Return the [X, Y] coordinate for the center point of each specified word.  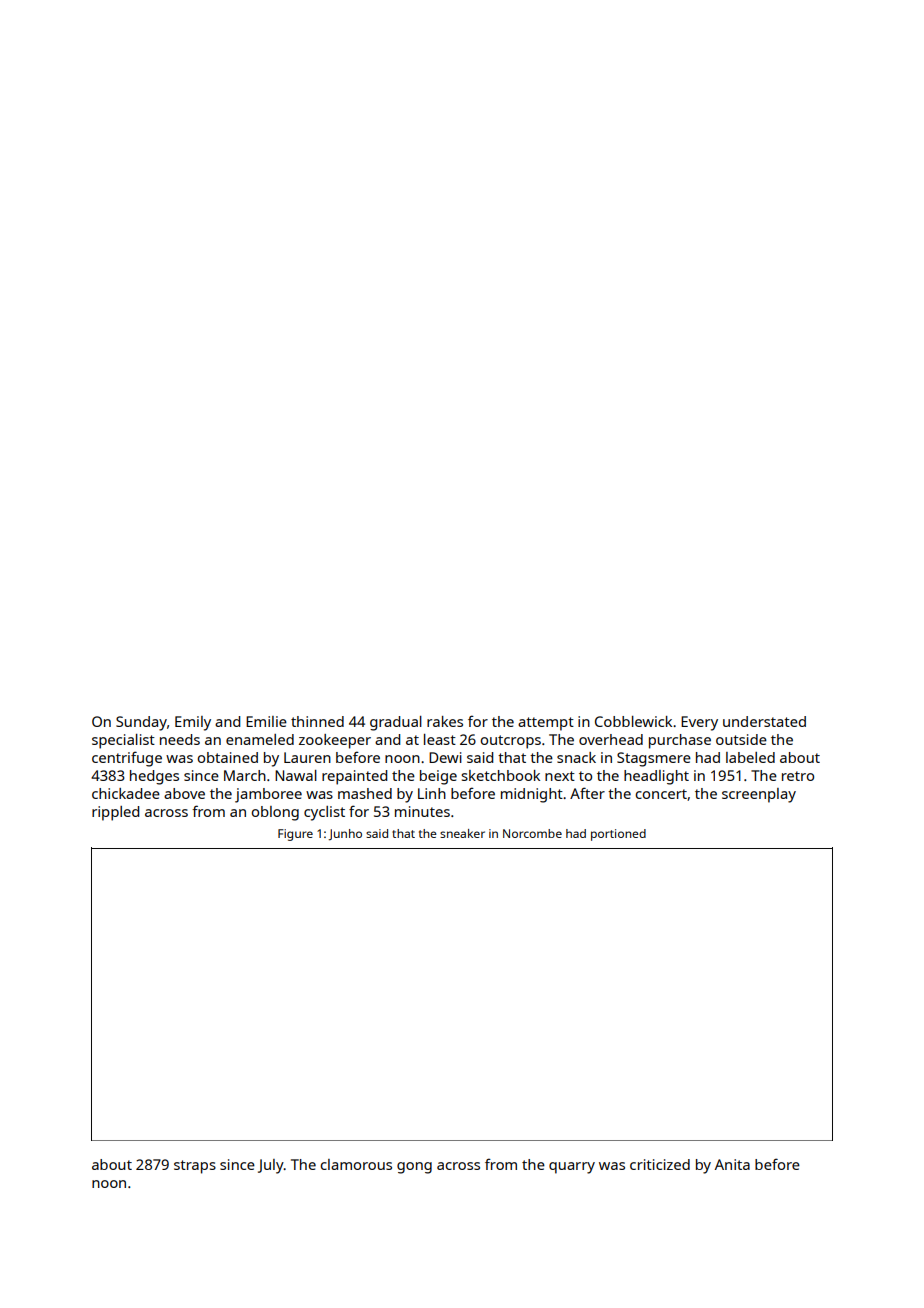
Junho [345, 835]
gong [414, 1168]
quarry [572, 1168]
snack [576, 757]
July [271, 1166]
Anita [732, 1164]
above [184, 793]
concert [661, 794]
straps [195, 1167]
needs [180, 739]
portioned [618, 835]
